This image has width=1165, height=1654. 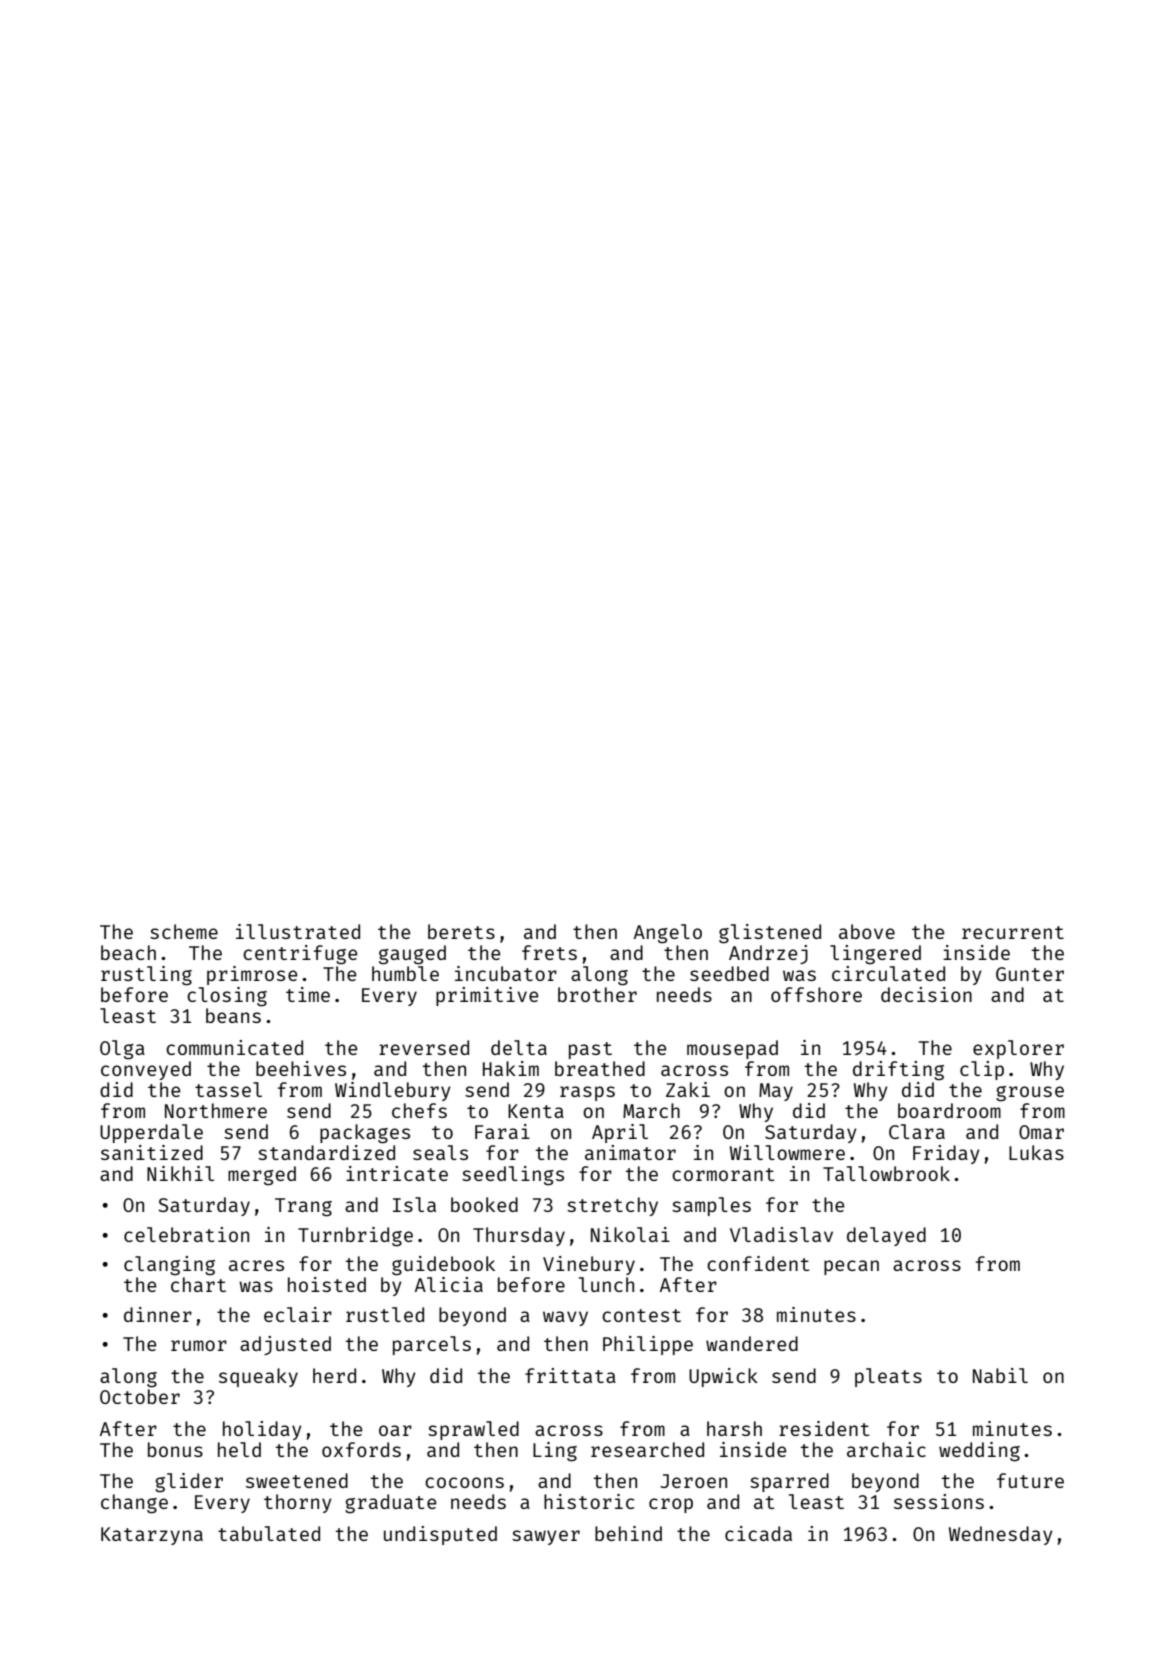 What do you see at coordinates (723, 1377) in the image?
I see `Upwick` at bounding box center [723, 1377].
